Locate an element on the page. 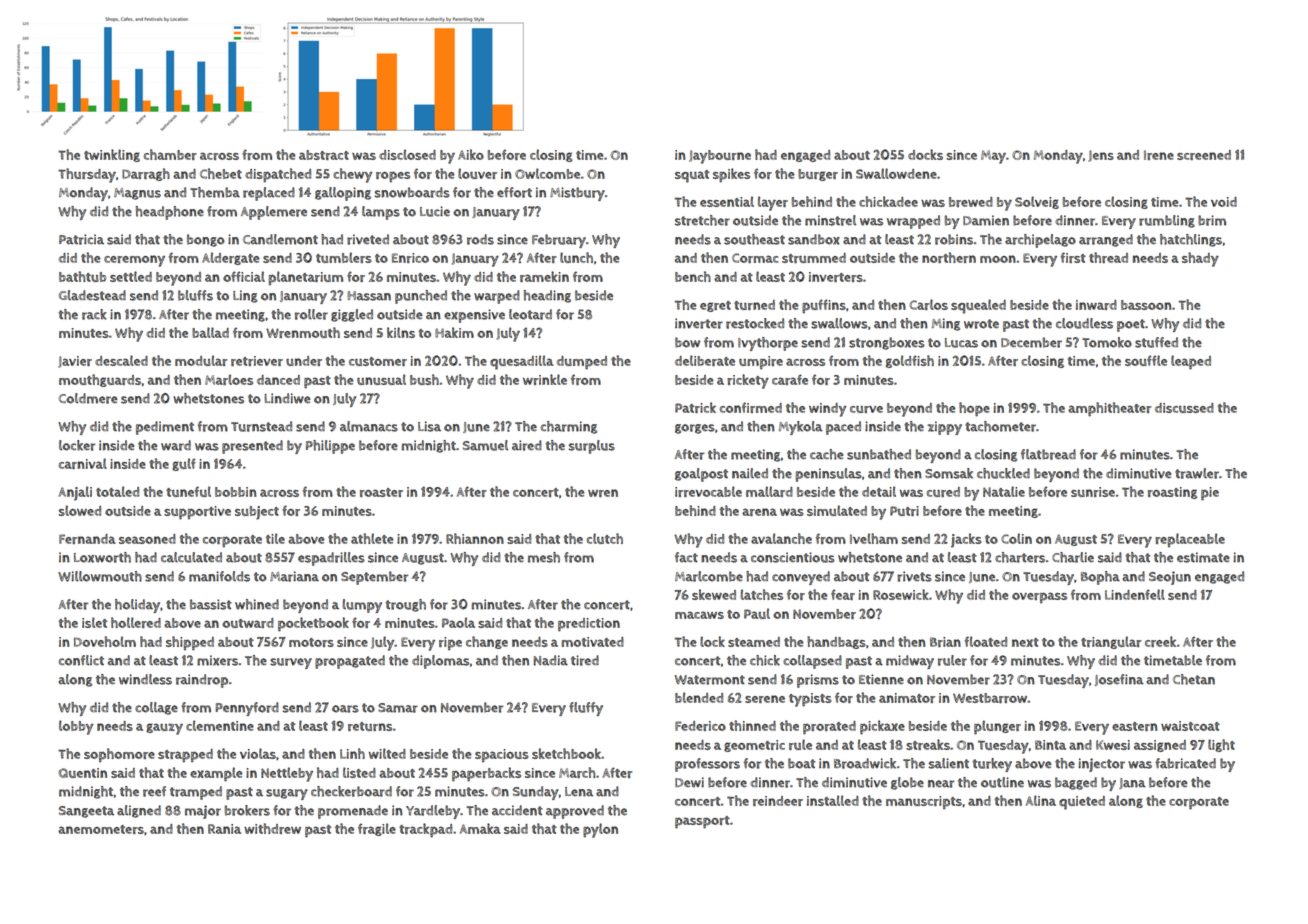 The image size is (1308, 924). quieted is located at coordinates (1082, 803).
